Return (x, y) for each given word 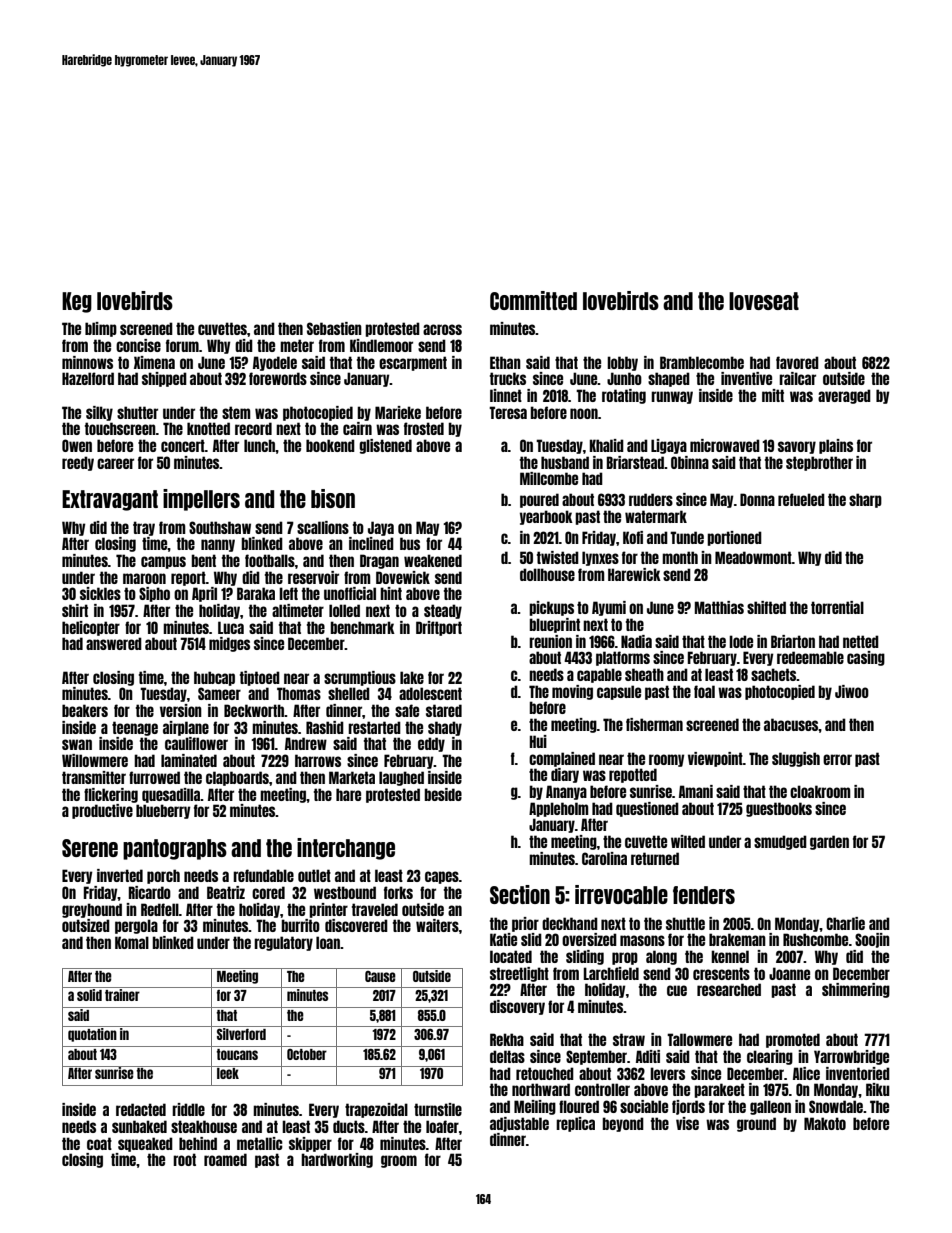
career (115, 463)
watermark (656, 516)
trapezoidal (376, 1110)
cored (268, 892)
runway (672, 397)
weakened (433, 560)
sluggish (796, 759)
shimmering (856, 990)
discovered (356, 925)
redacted (141, 1109)
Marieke (398, 412)
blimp (101, 329)
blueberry (163, 811)
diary (565, 775)
